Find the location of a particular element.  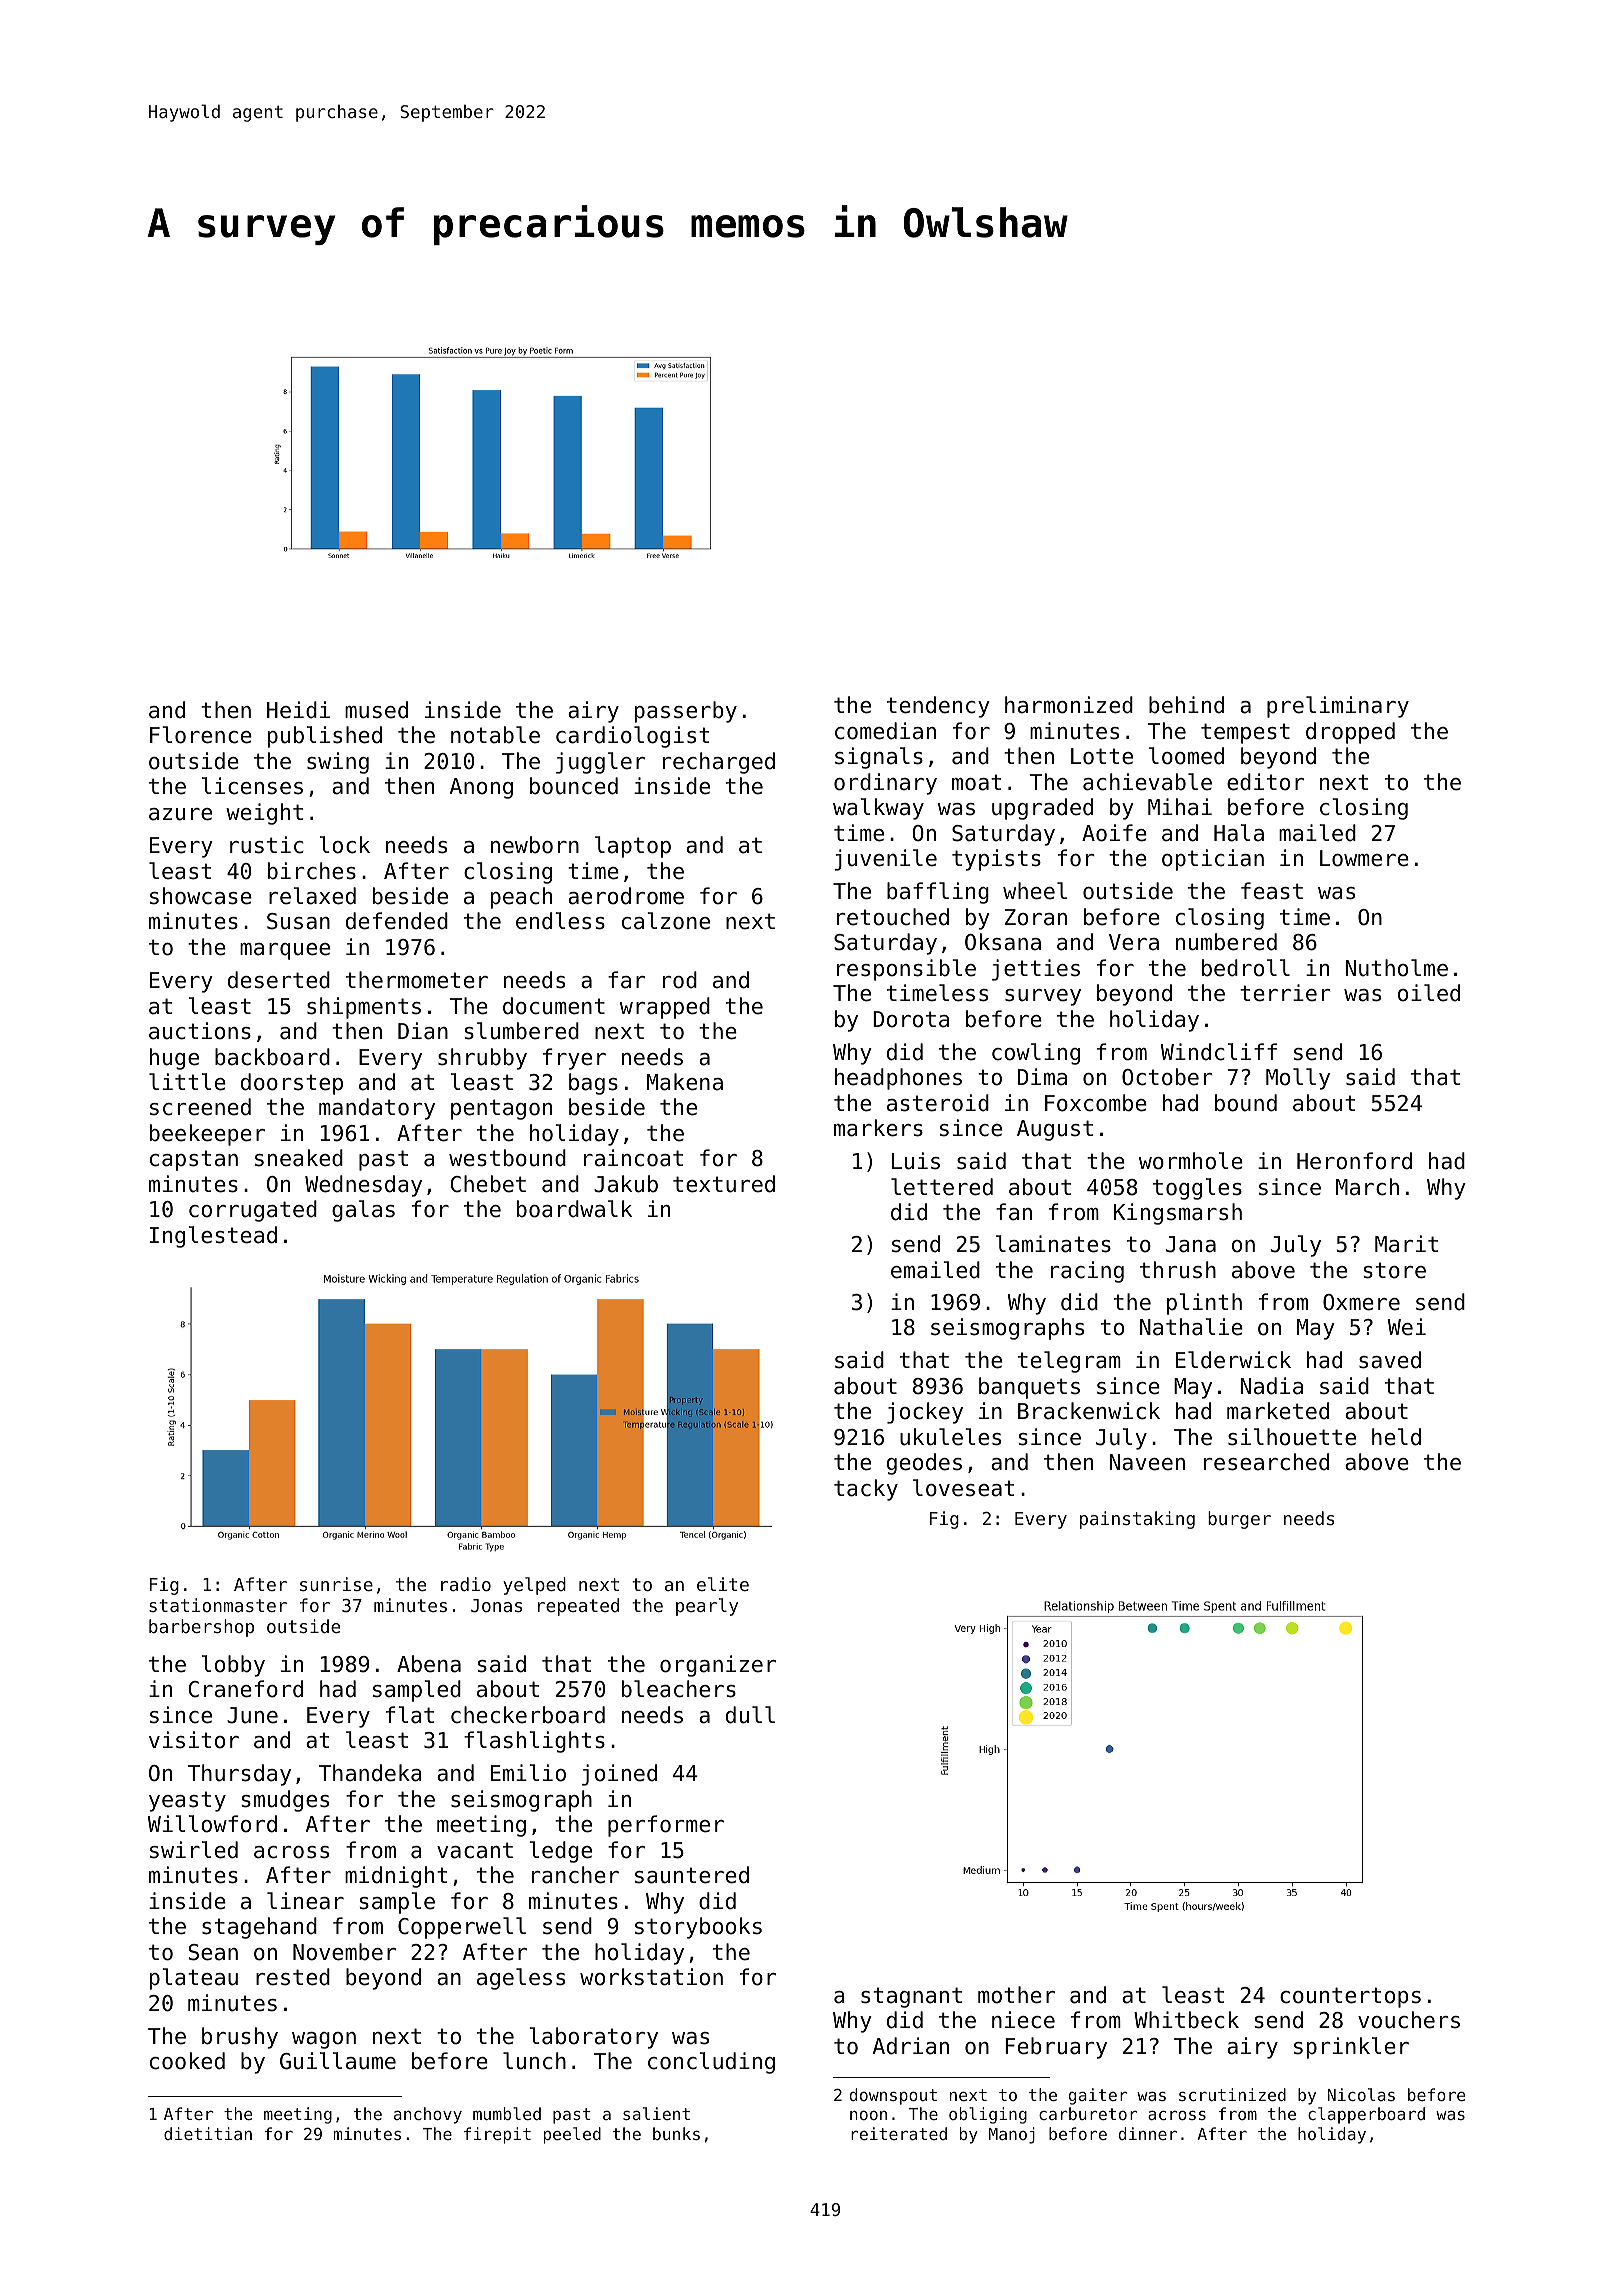

oiled is located at coordinates (1429, 993).
